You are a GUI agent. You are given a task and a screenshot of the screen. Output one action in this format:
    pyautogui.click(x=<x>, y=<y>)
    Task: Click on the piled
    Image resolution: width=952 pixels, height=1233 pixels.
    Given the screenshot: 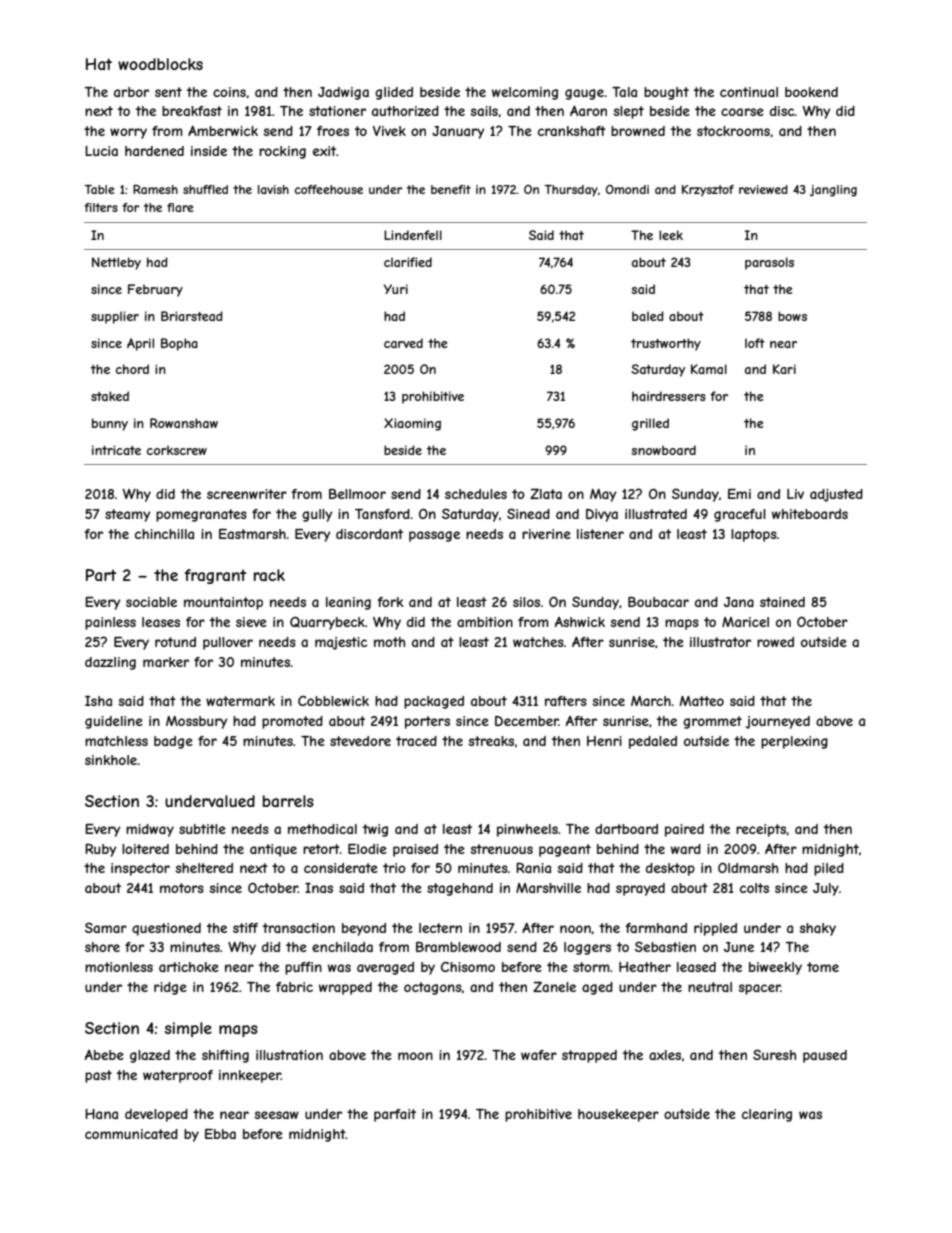 What is the action you would take?
    pyautogui.click(x=829, y=869)
